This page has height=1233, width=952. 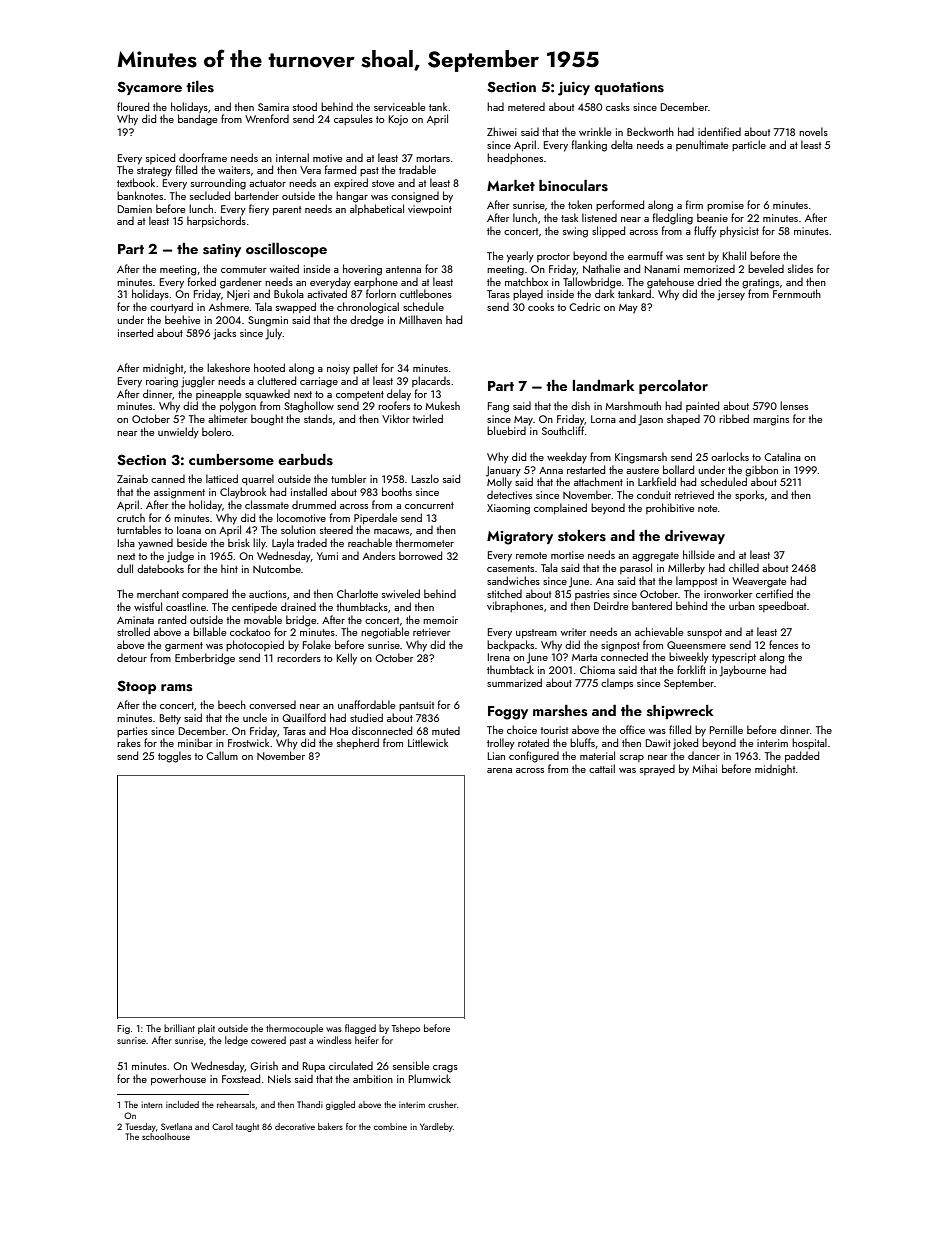 What do you see at coordinates (178, 1079) in the page?
I see `powerhouse` at bounding box center [178, 1079].
